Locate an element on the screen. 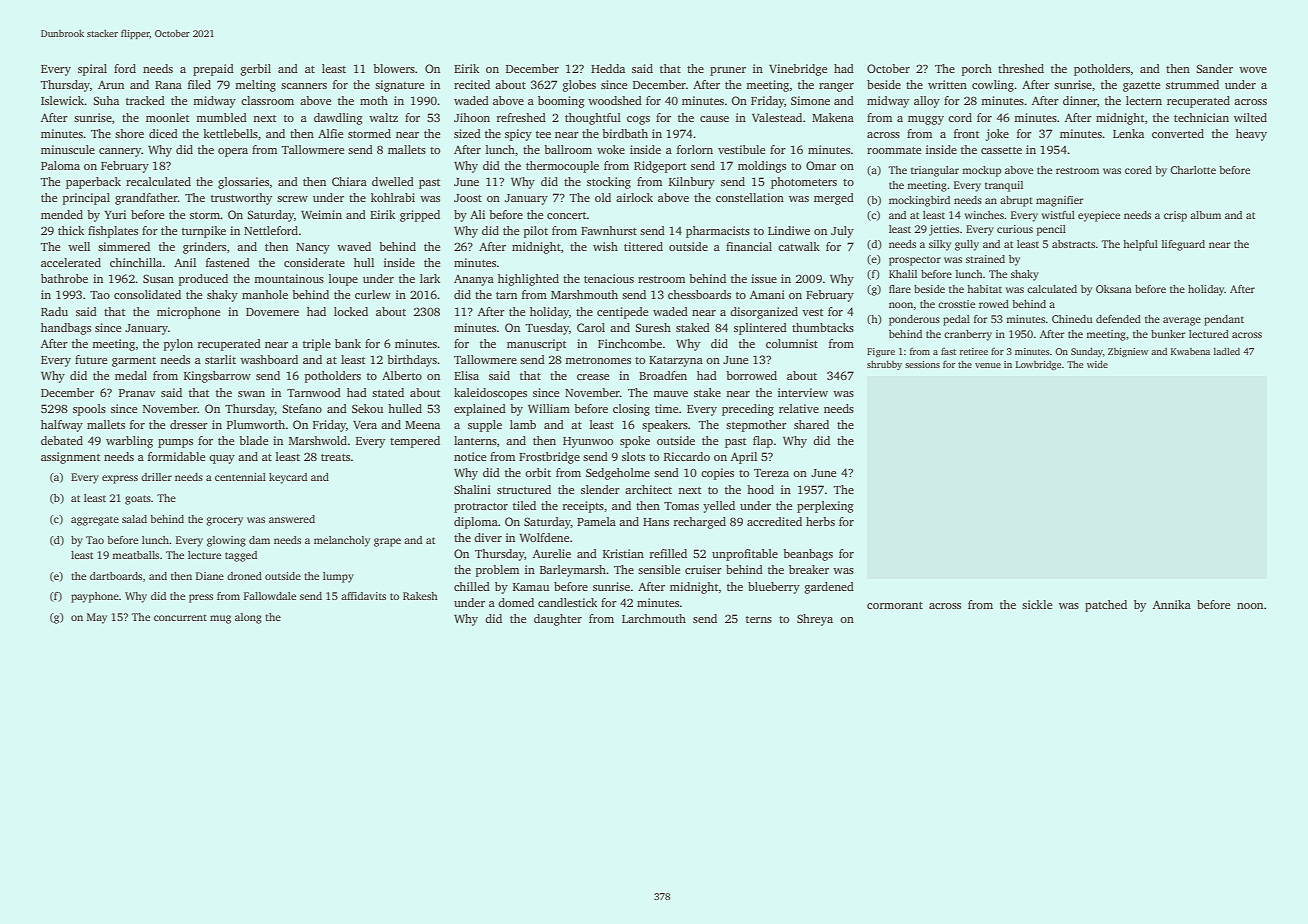 The width and height of the screenshot is (1308, 924). Figure is located at coordinates (881, 352).
